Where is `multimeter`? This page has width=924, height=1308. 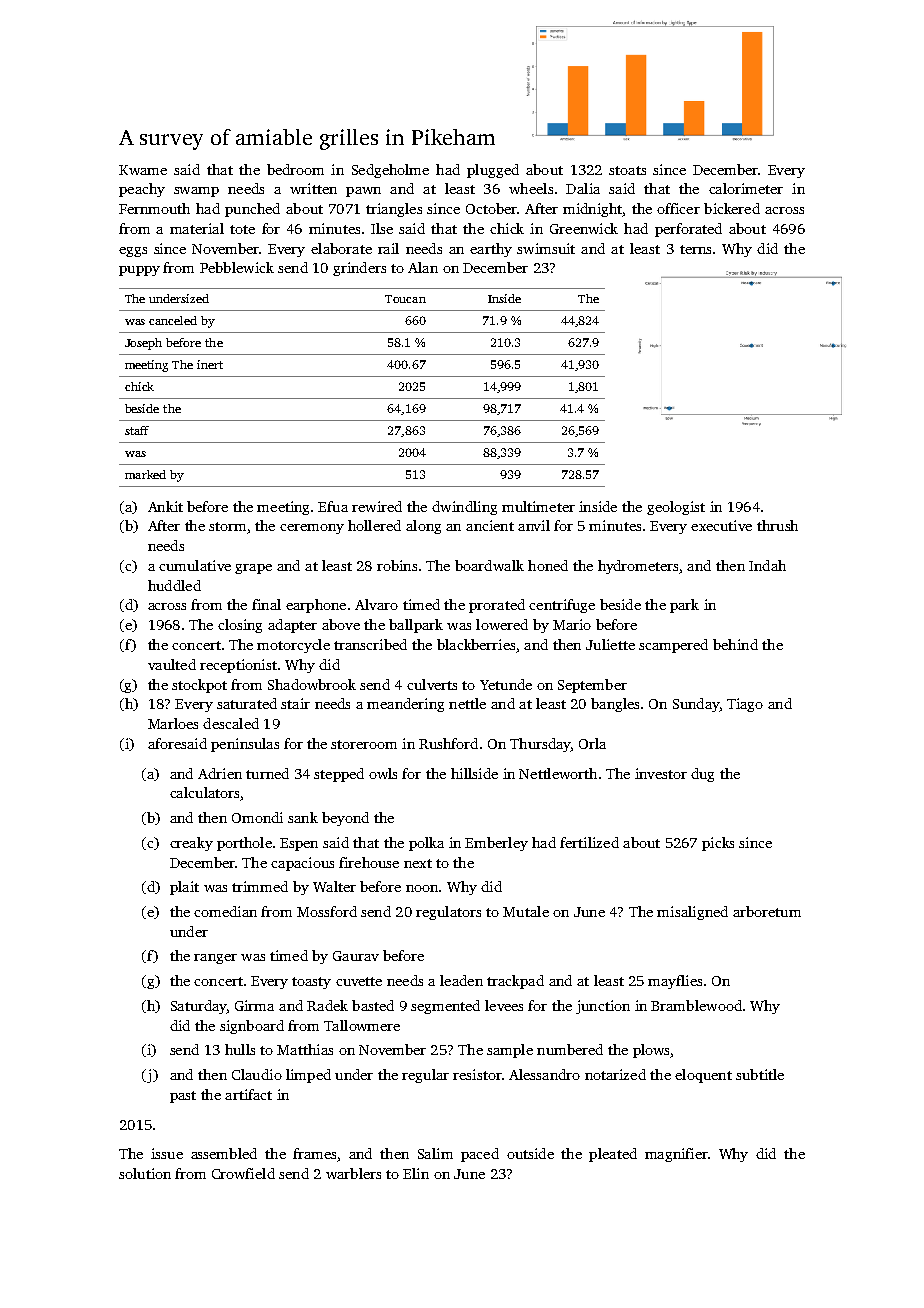 multimeter is located at coordinates (538, 506).
